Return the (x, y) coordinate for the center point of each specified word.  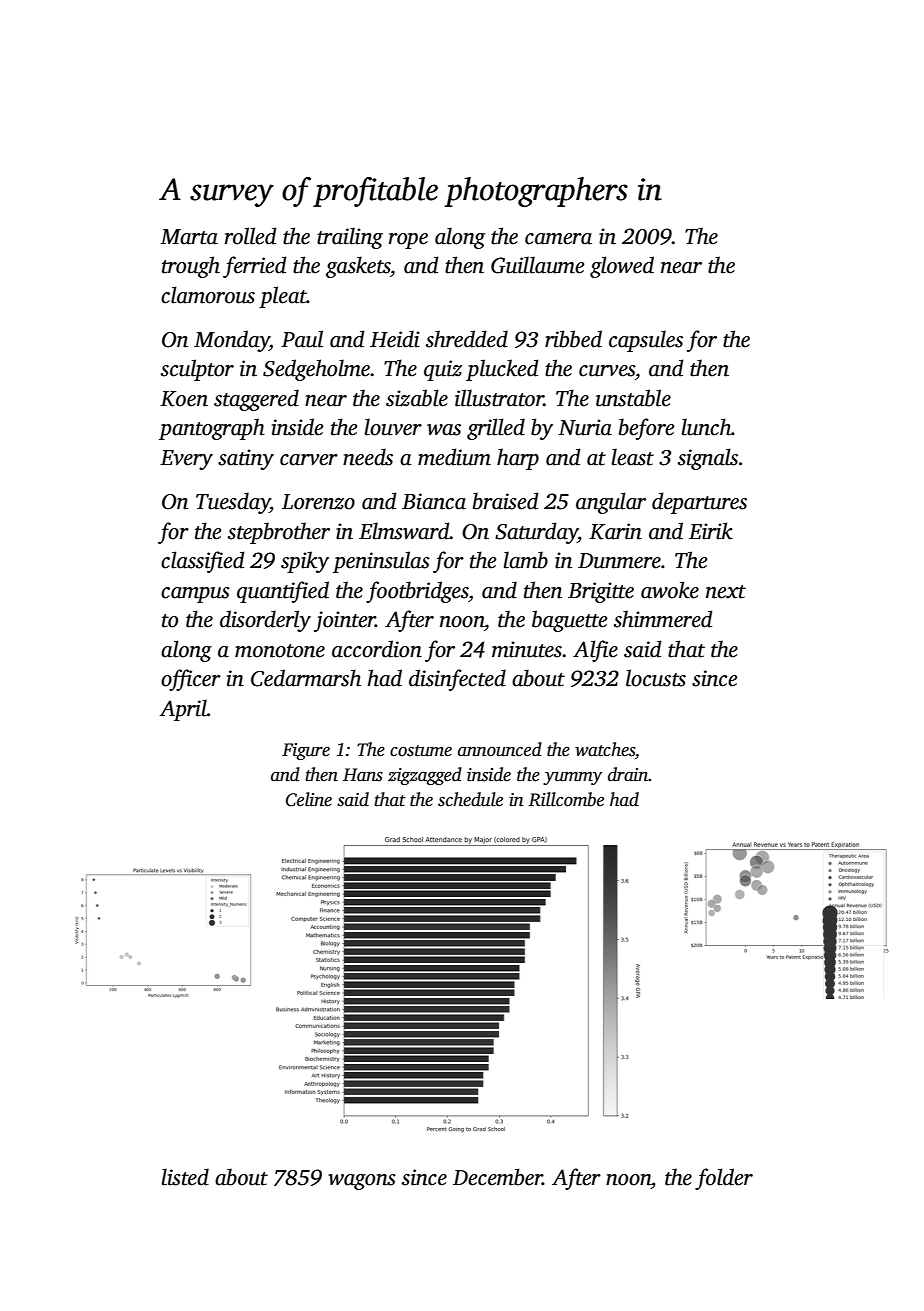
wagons (362, 1182)
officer (191, 680)
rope (408, 241)
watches (605, 749)
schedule (470, 799)
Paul (302, 339)
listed (185, 1177)
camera (558, 239)
